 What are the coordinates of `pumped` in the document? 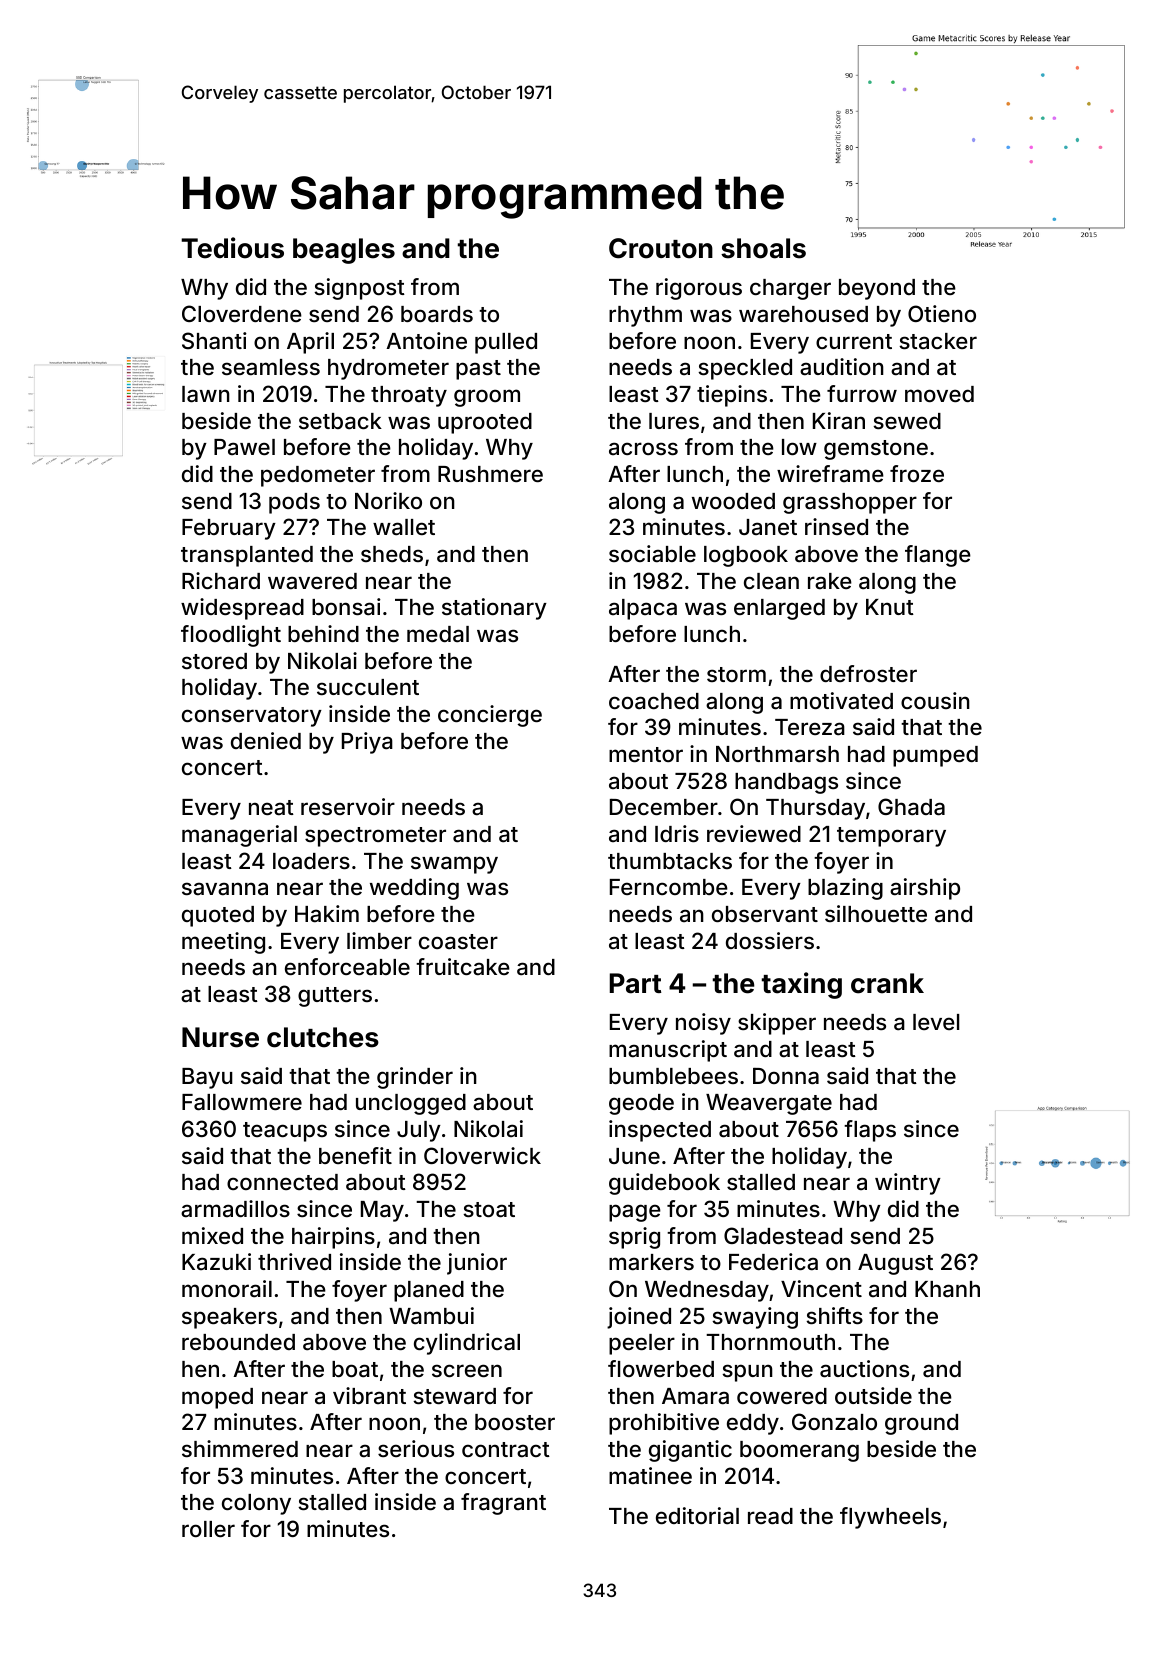 It's located at (935, 756).
